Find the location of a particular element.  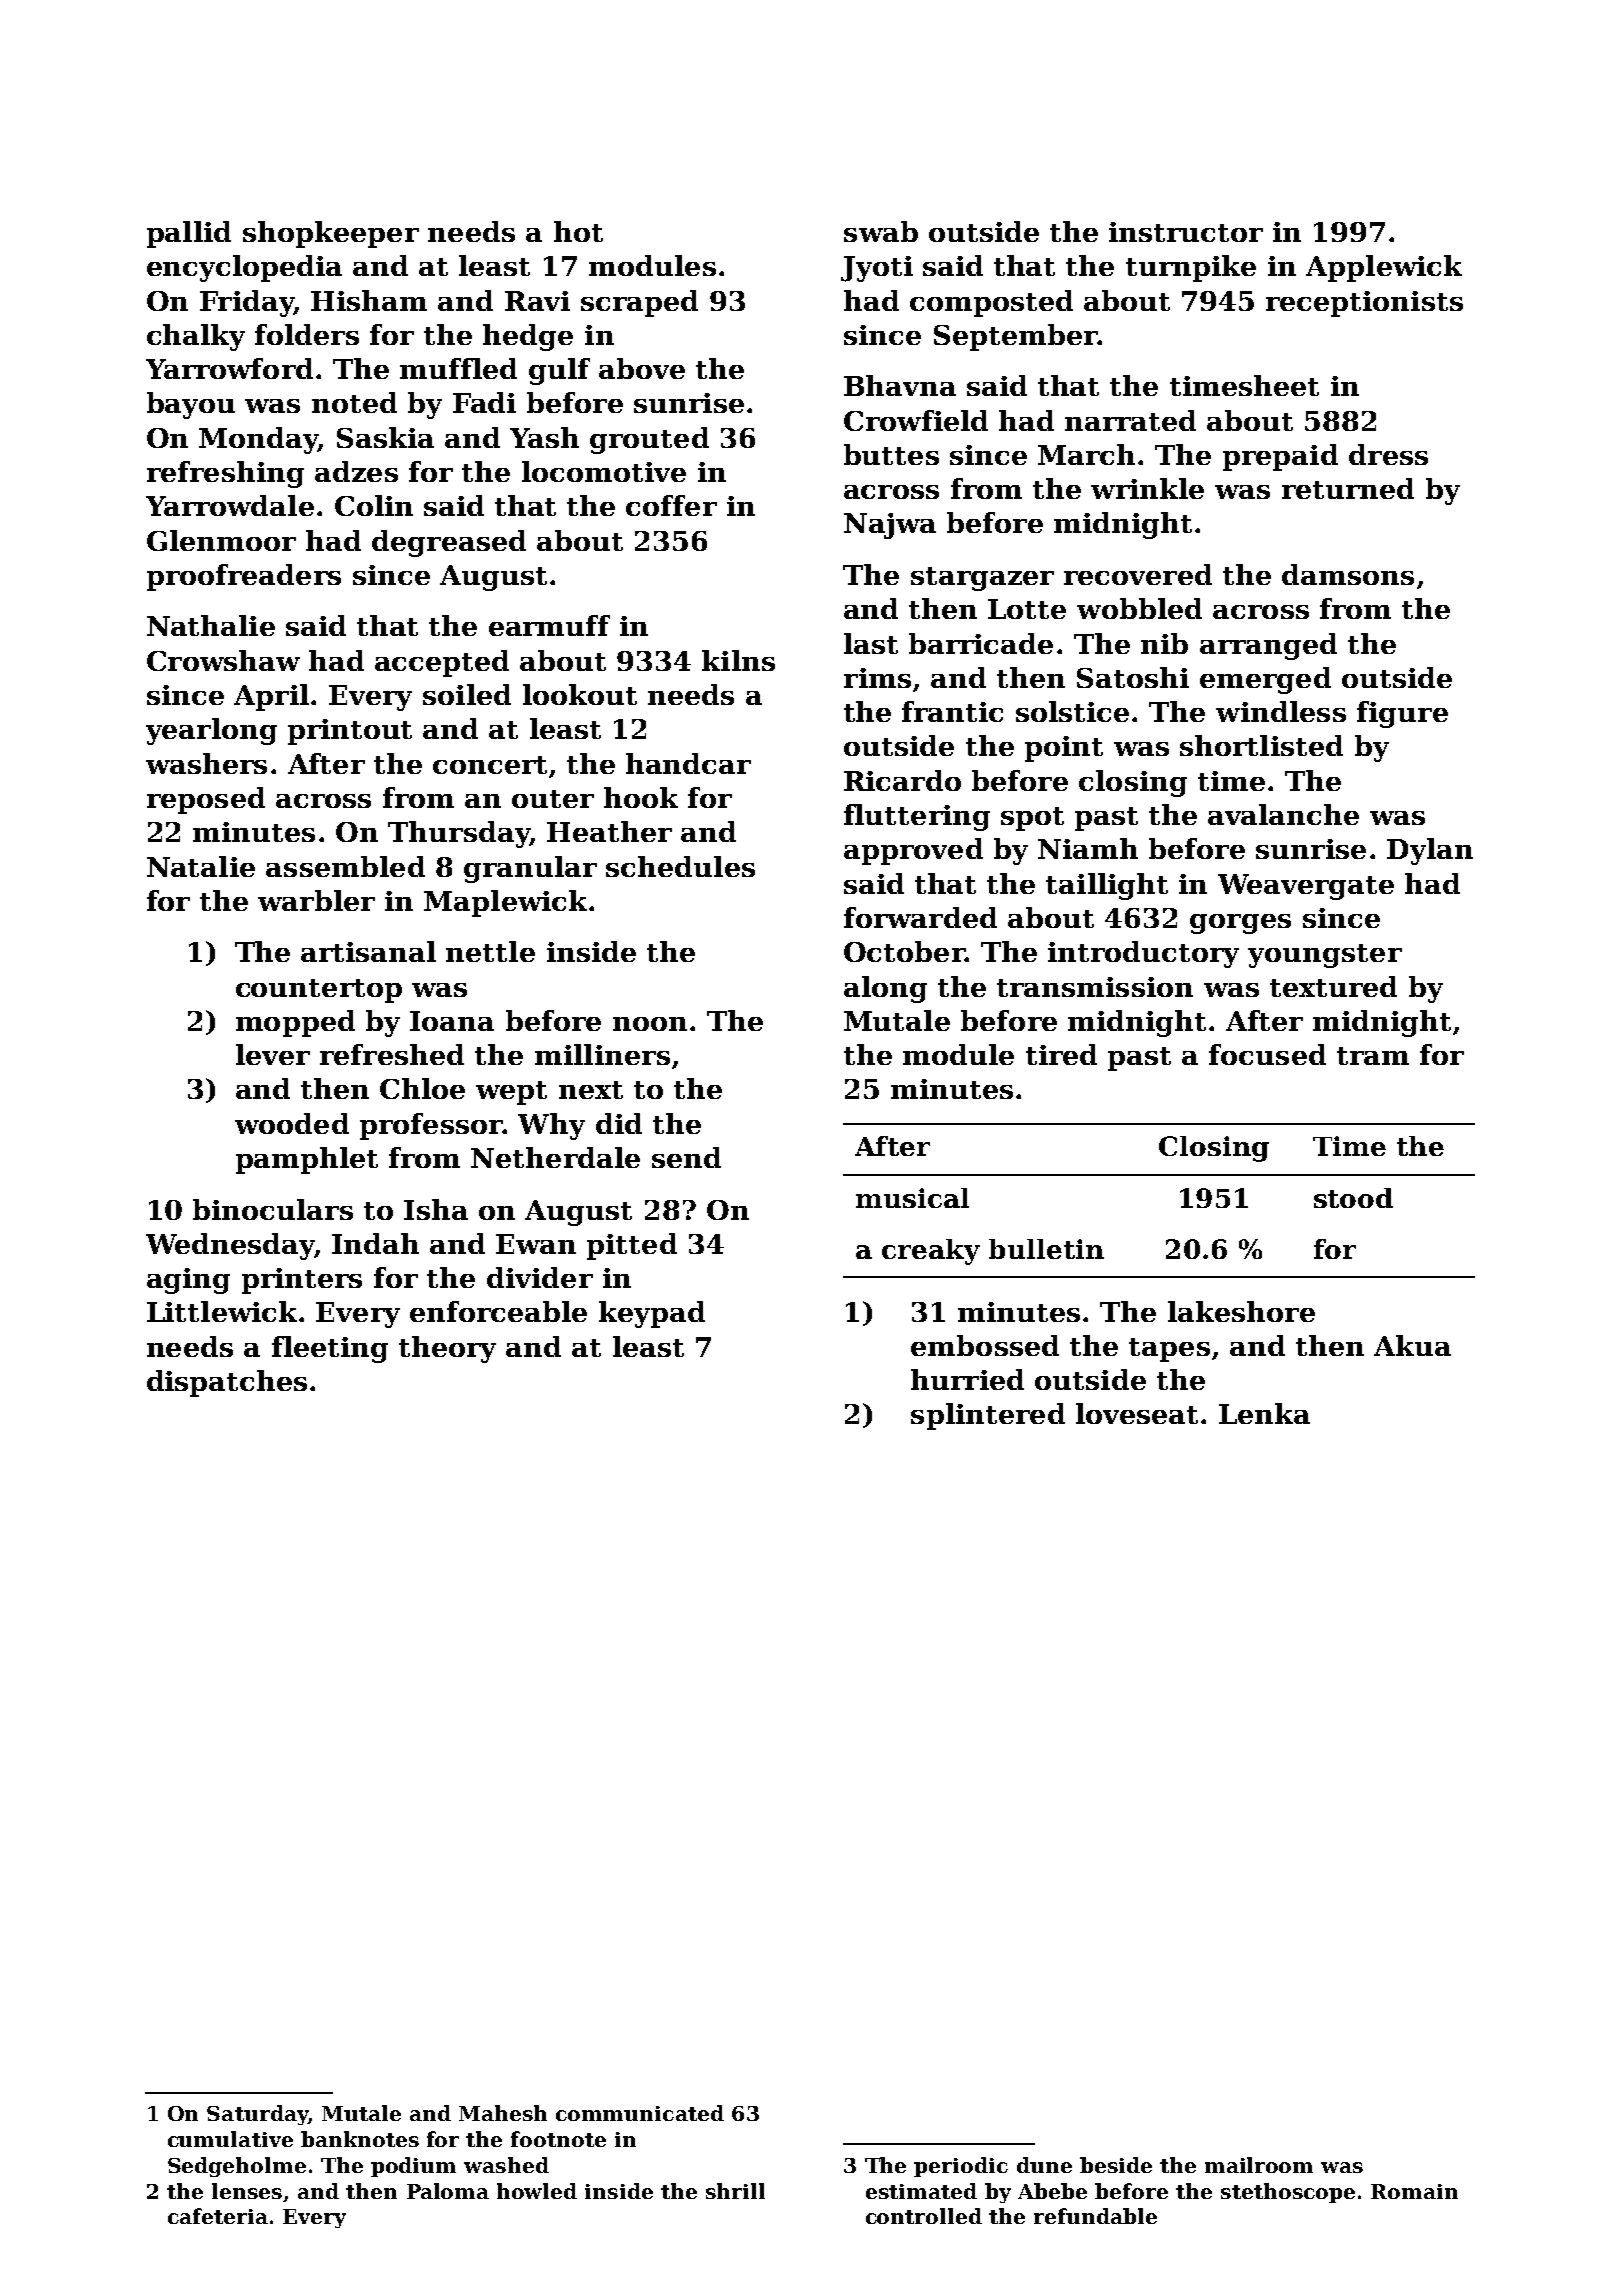

loveseat is located at coordinates (1137, 1413).
